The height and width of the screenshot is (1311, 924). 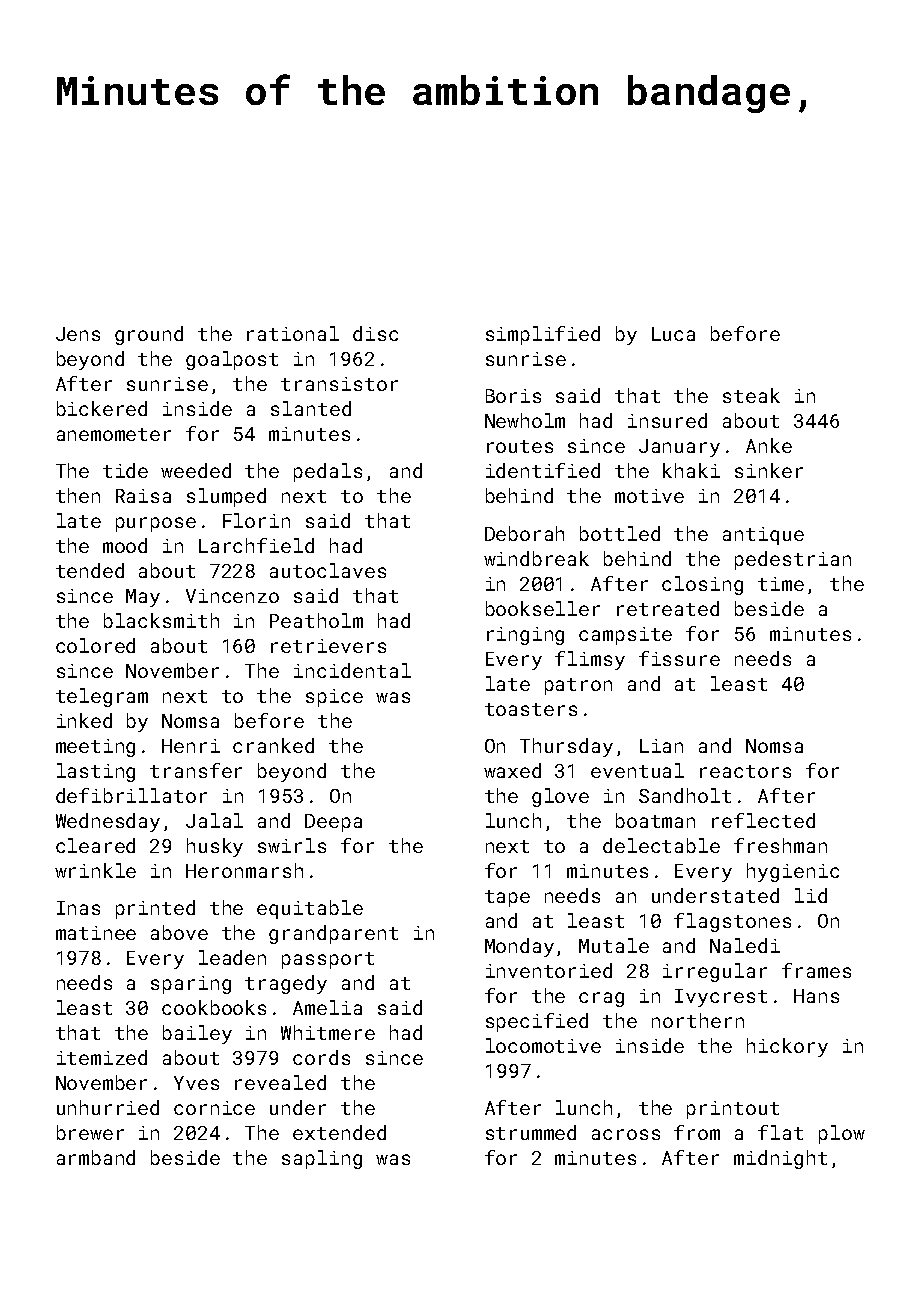 What do you see at coordinates (191, 746) in the screenshot?
I see `Henri` at bounding box center [191, 746].
